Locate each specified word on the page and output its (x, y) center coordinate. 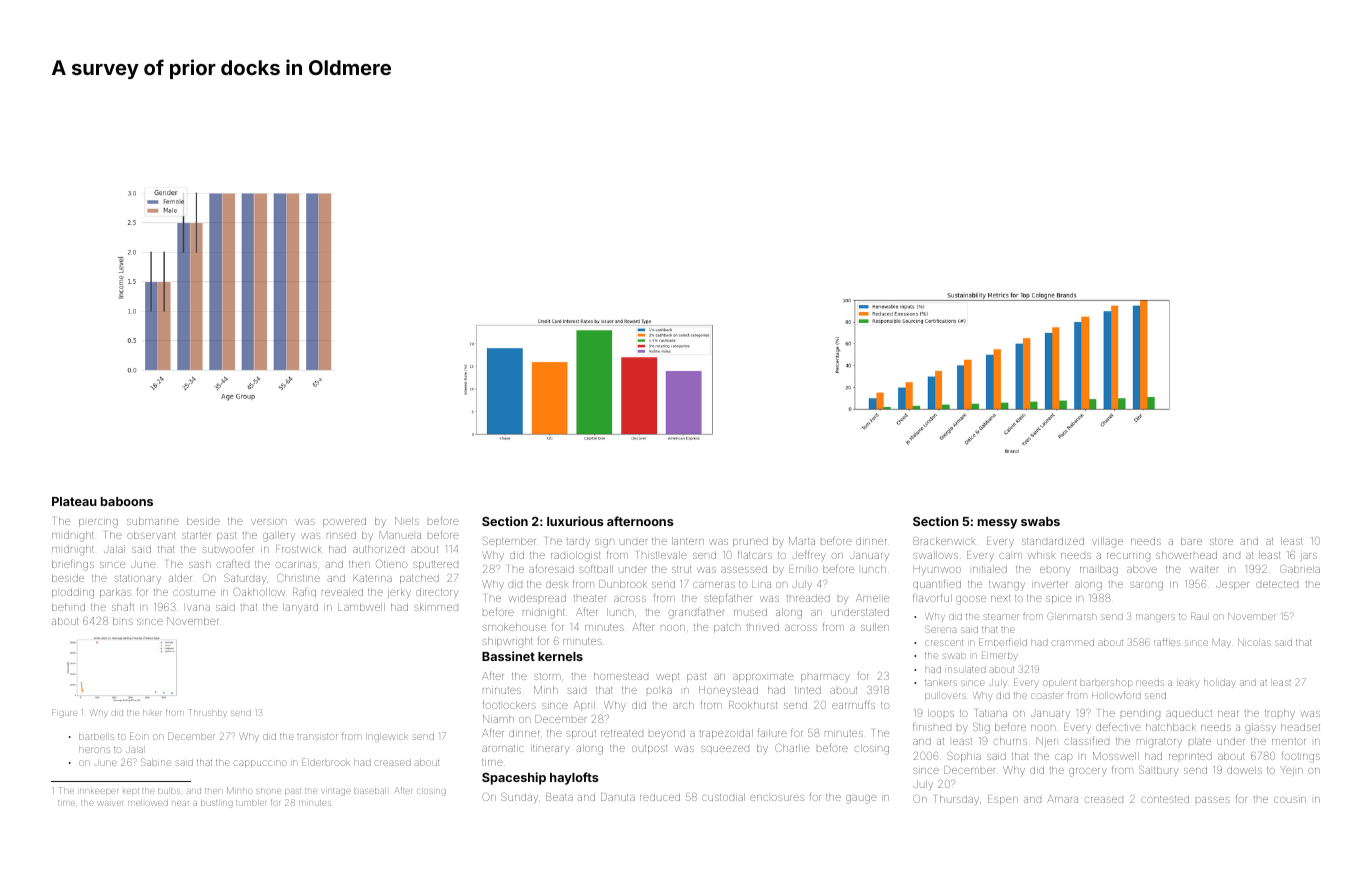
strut (681, 569)
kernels (560, 656)
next (1000, 598)
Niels (407, 521)
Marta (802, 541)
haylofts (574, 778)
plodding (73, 593)
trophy (1280, 713)
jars (1309, 556)
